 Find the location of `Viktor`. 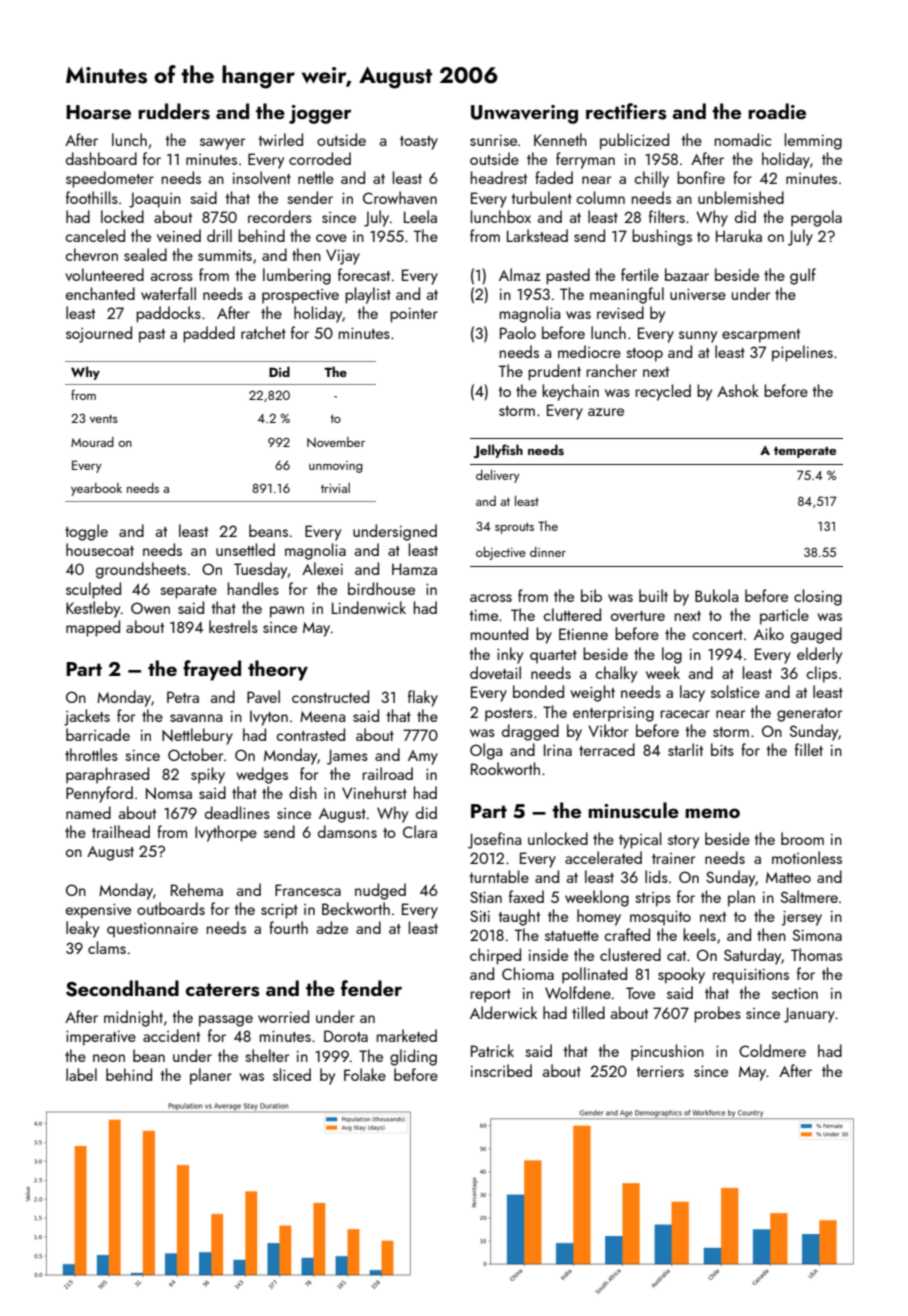

Viktor is located at coordinates (608, 730).
